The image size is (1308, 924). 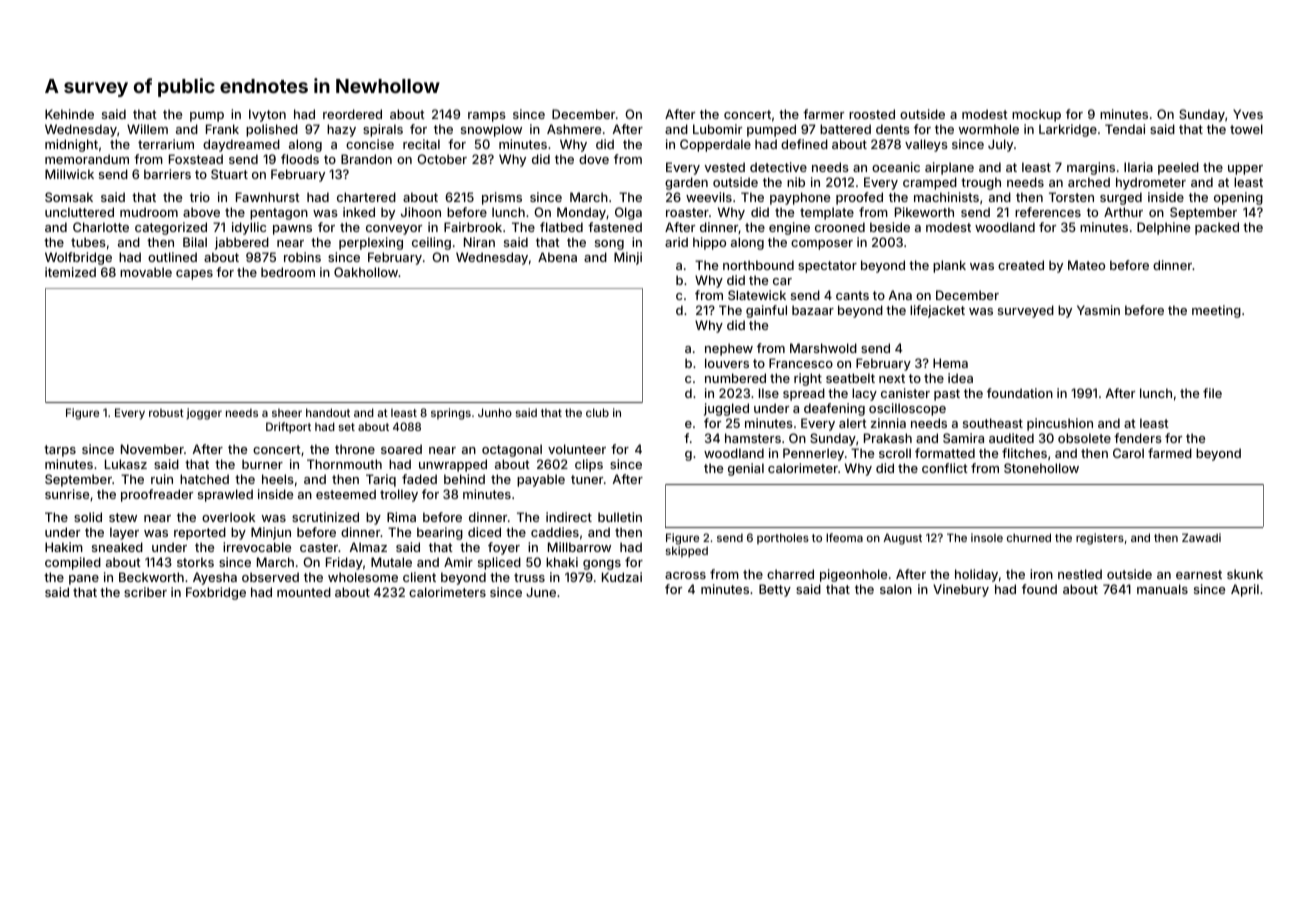 What do you see at coordinates (758, 265) in the screenshot?
I see `northbound` at bounding box center [758, 265].
